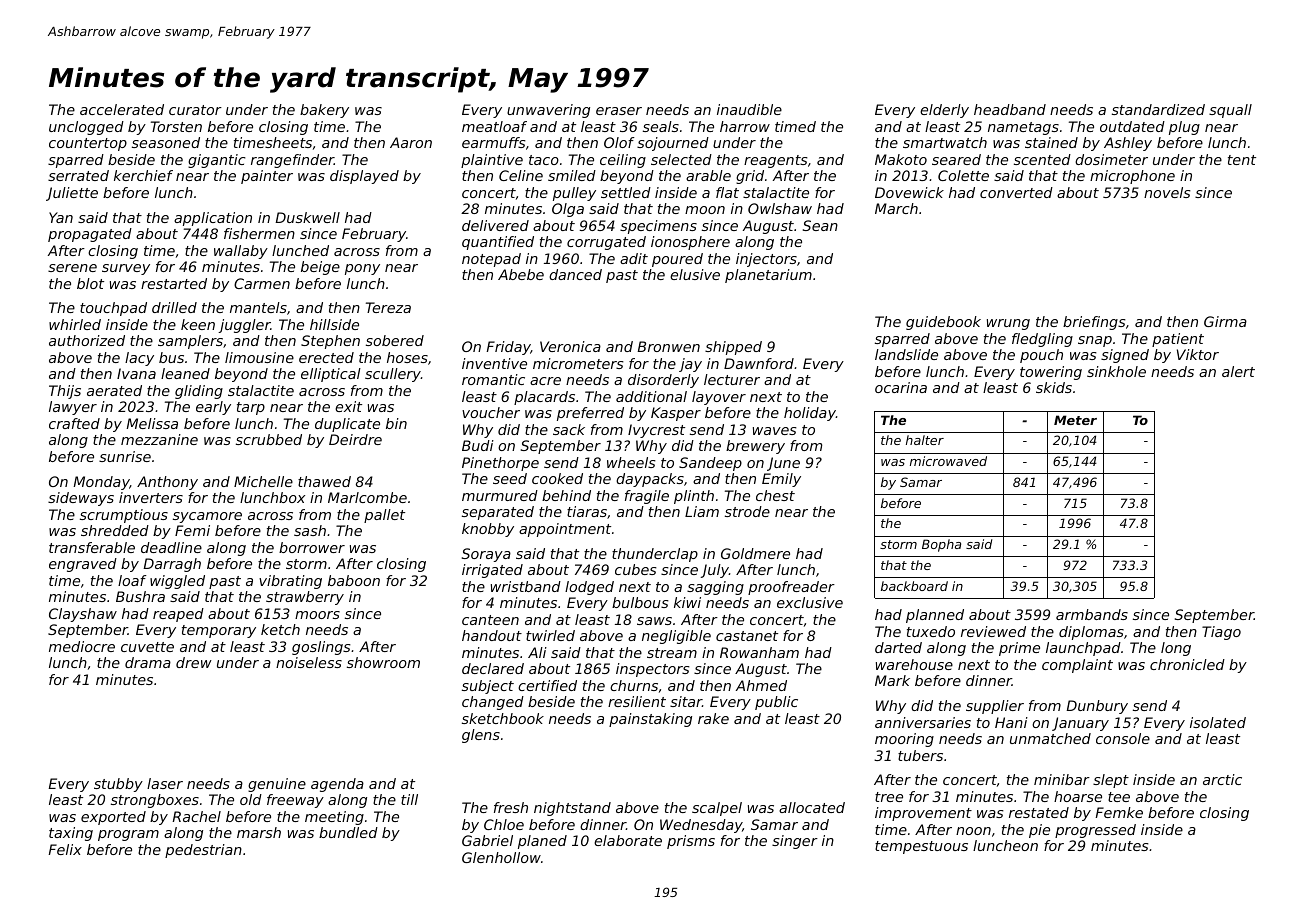  What do you see at coordinates (948, 461) in the image?
I see `microwaved` at bounding box center [948, 461].
